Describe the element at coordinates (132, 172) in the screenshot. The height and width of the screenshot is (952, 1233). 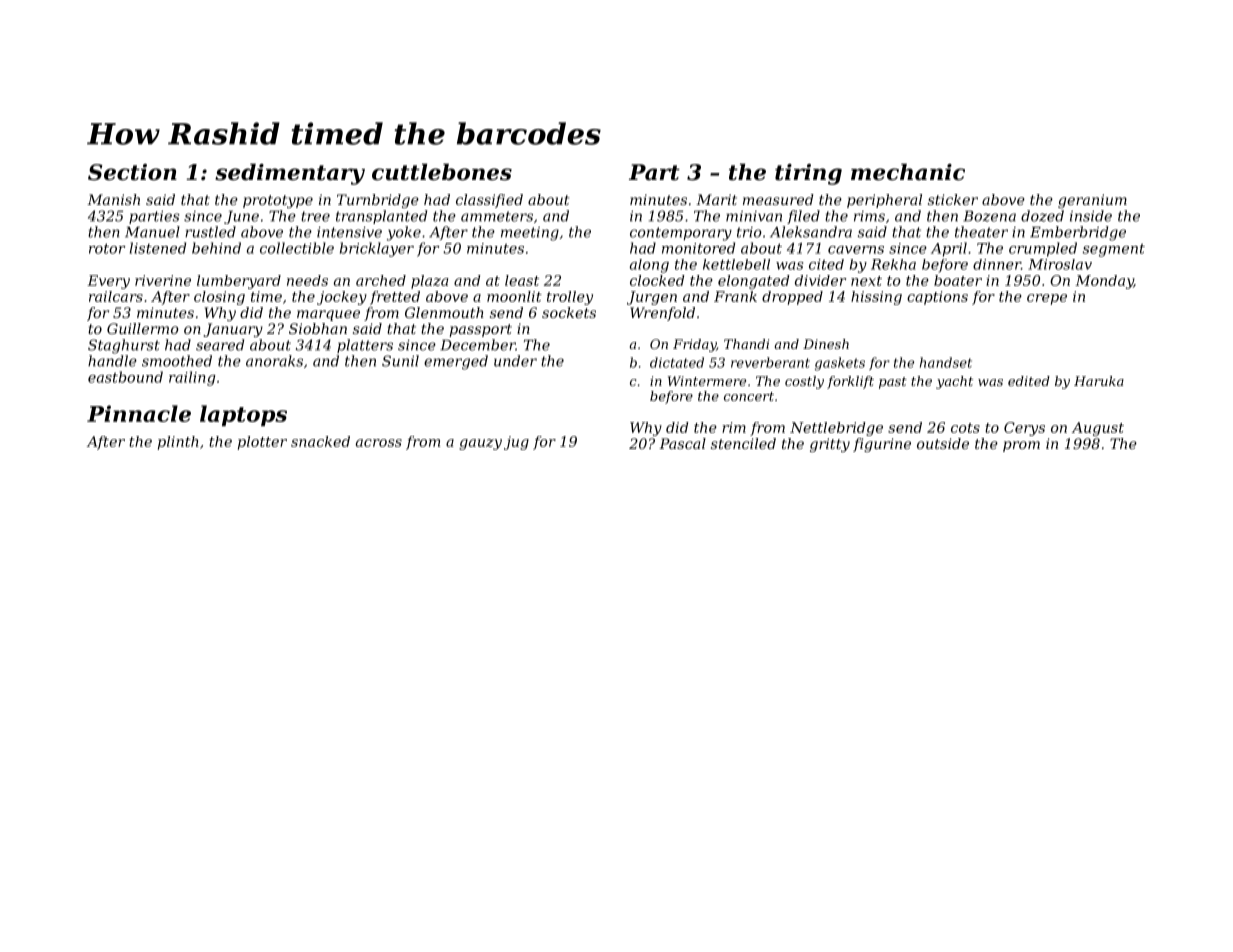
I see `Section` at that location.
